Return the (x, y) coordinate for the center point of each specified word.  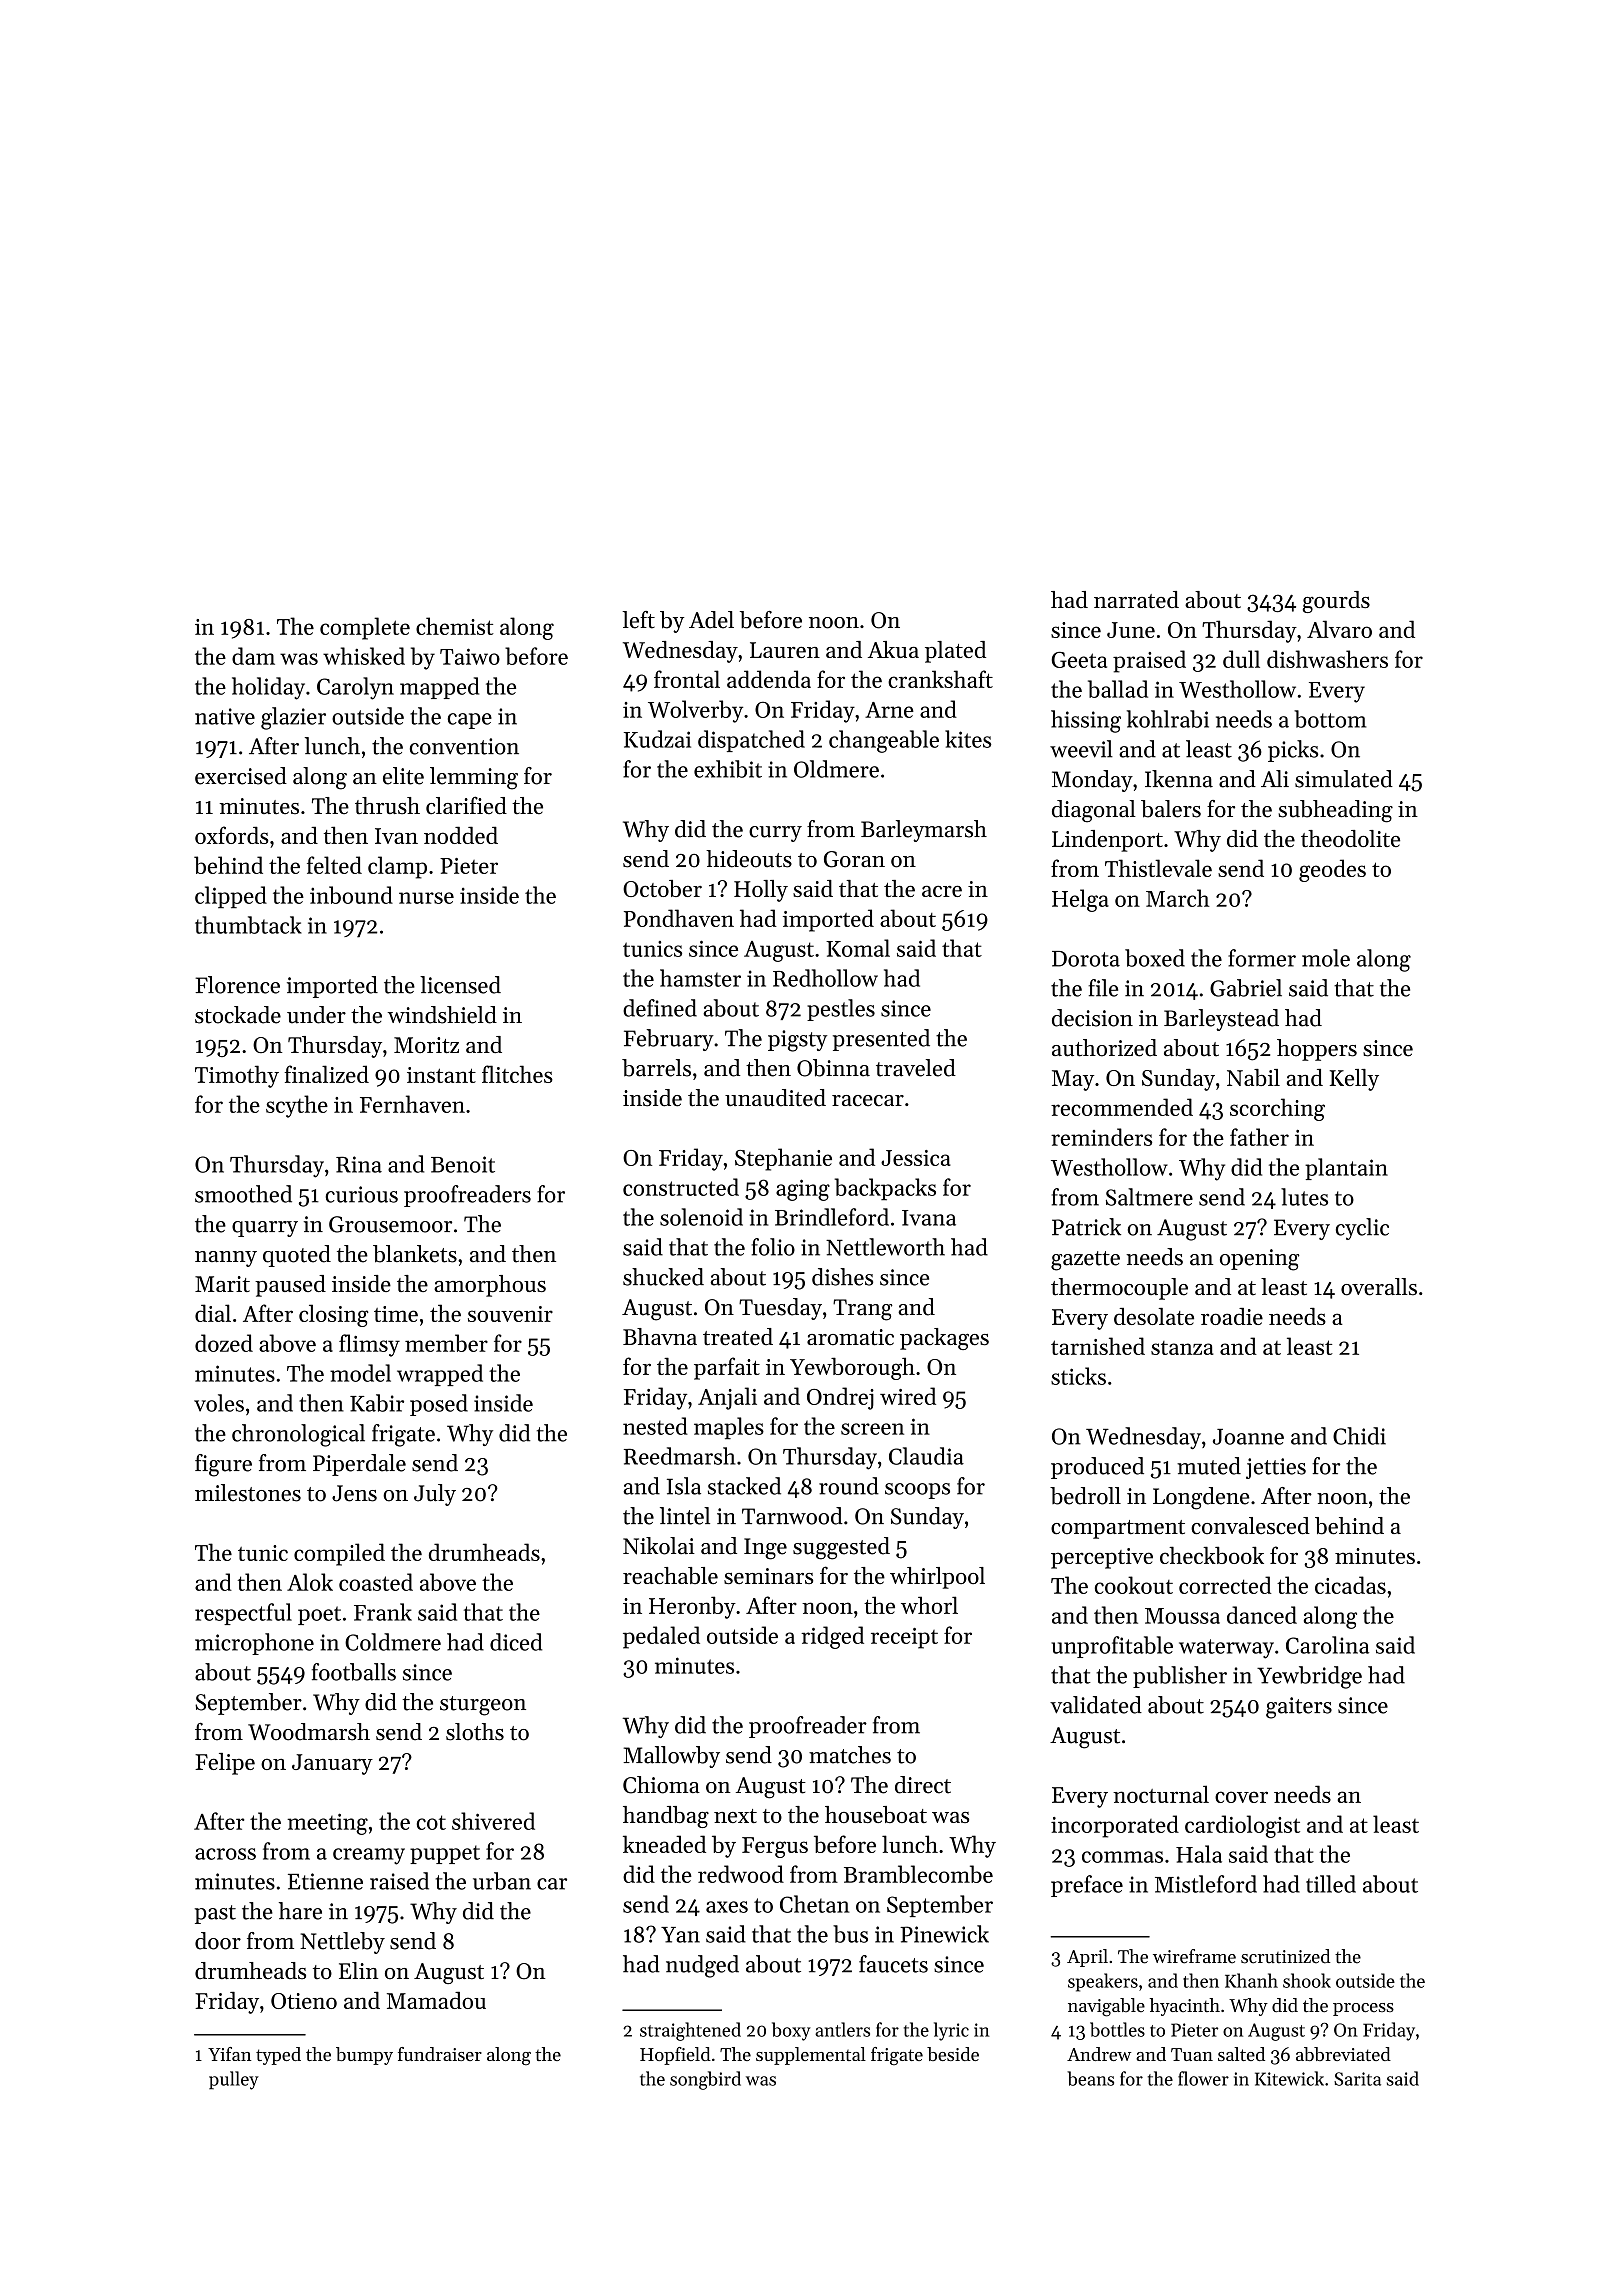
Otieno (304, 2001)
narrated (1136, 599)
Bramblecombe (918, 1874)
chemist (455, 626)
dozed (224, 1343)
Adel (711, 620)
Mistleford (1206, 1884)
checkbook (1212, 1555)
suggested (841, 1548)
